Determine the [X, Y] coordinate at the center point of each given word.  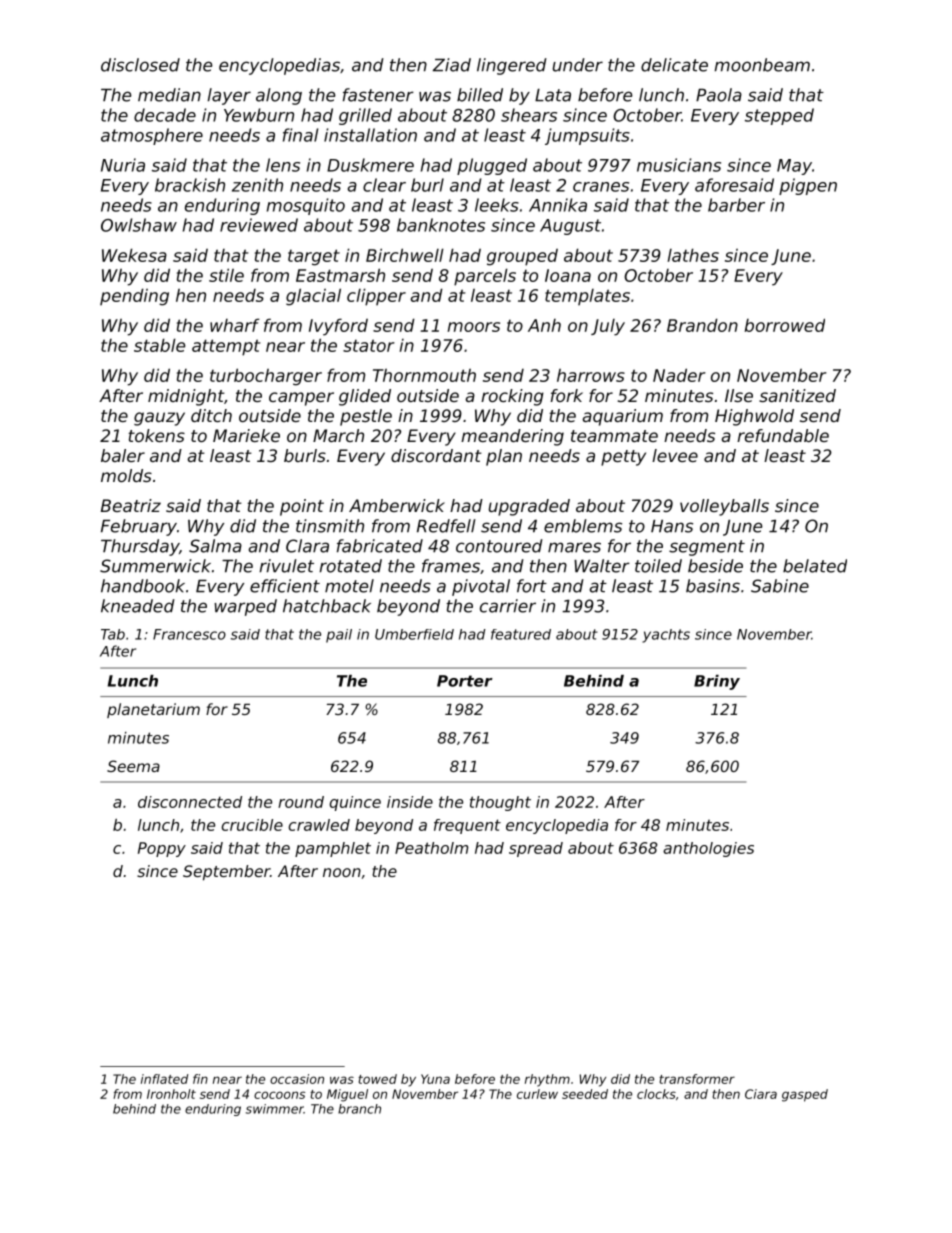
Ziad [452, 65]
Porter [465, 681]
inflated [164, 1079]
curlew [537, 1094]
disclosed [140, 65]
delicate [674, 65]
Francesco [189, 634]
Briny [717, 682]
